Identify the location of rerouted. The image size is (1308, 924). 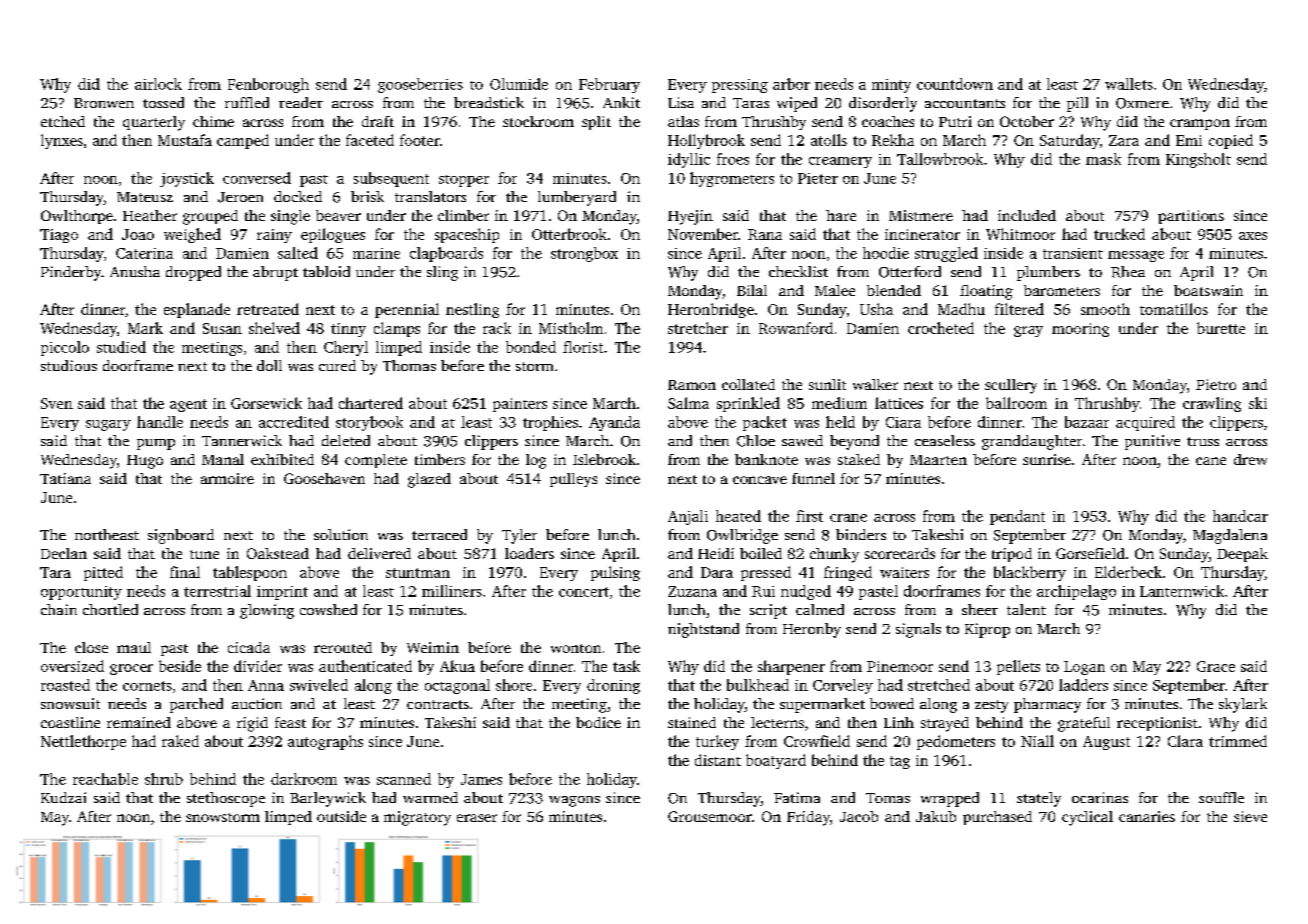
(343, 647).
